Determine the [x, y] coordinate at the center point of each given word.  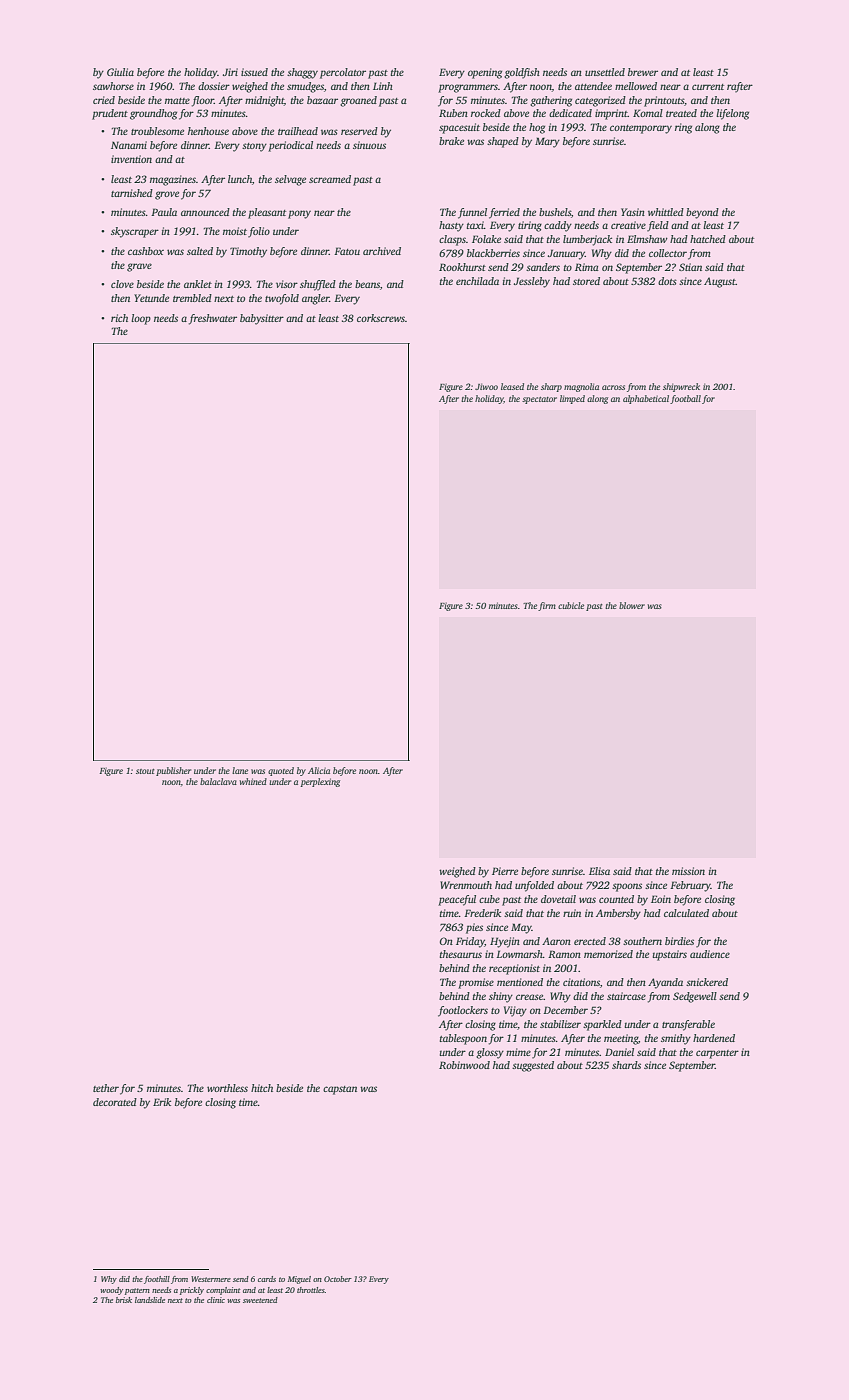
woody [111, 1291]
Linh [383, 86]
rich [119, 318]
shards [626, 1065]
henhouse [208, 131]
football [685, 399]
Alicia [319, 770]
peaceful [457, 900]
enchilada [477, 281]
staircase [626, 996]
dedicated [570, 113]
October [338, 1279]
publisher [173, 771]
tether [106, 1088]
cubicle [571, 605]
